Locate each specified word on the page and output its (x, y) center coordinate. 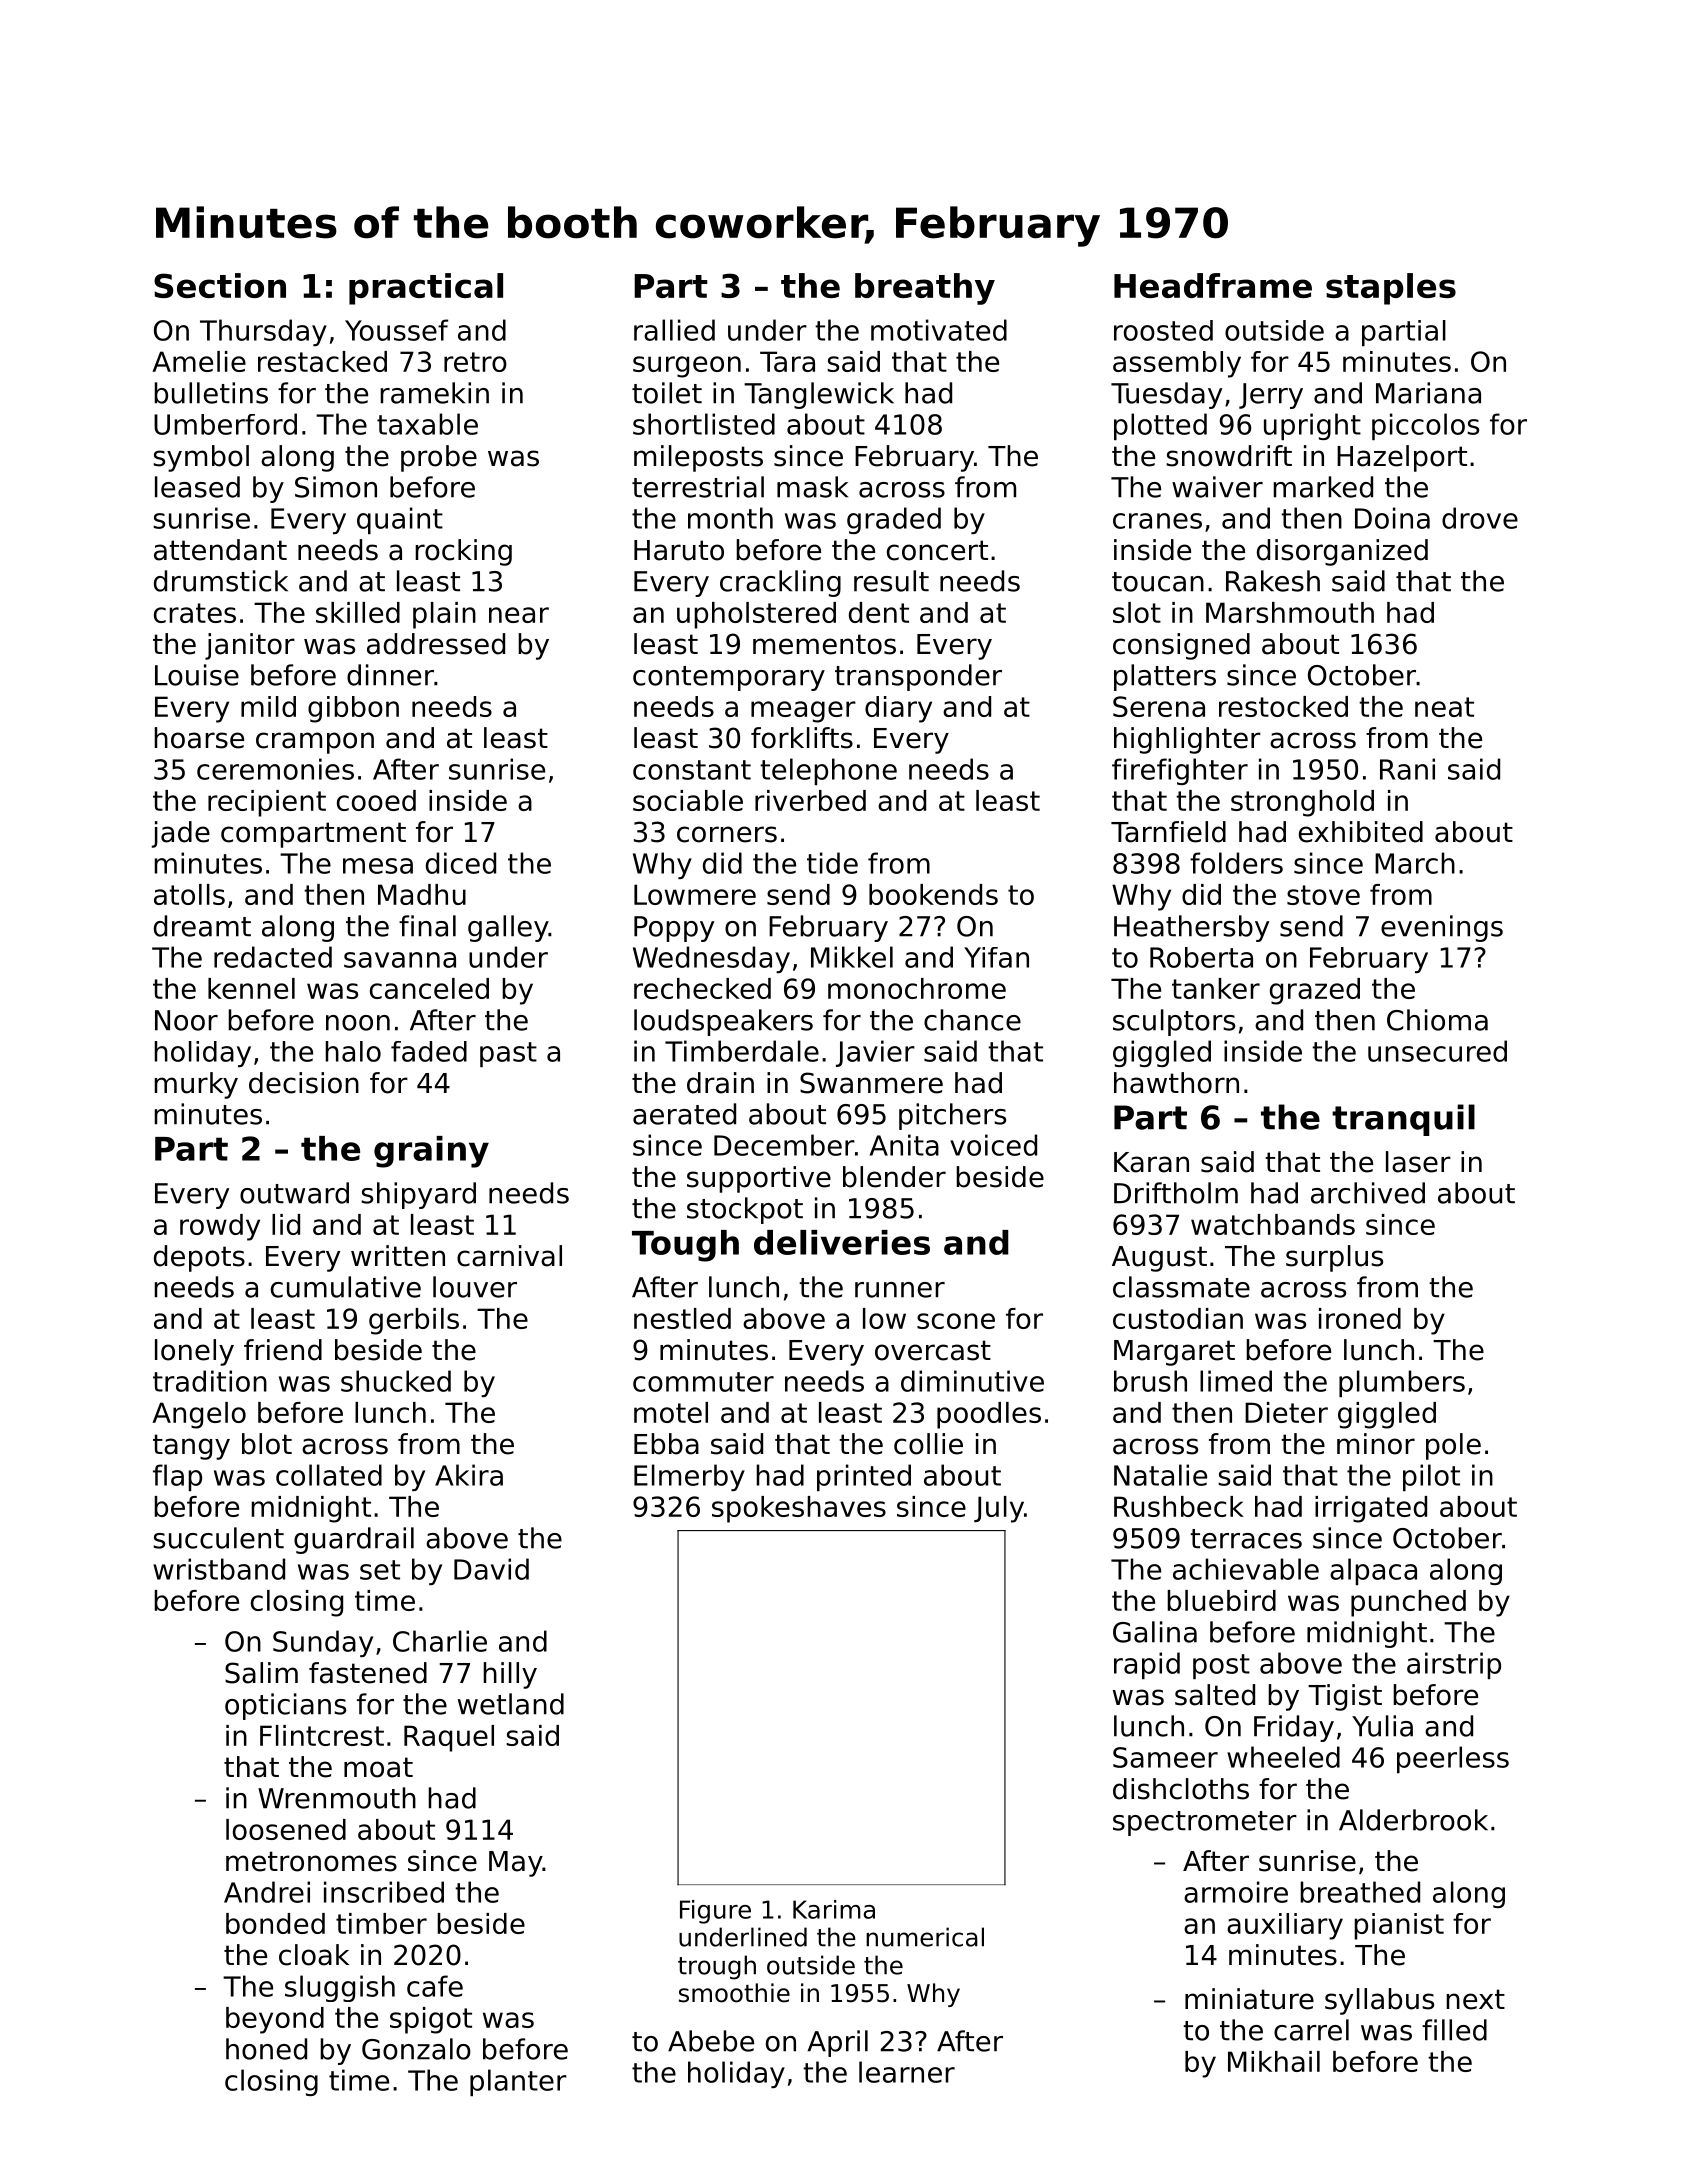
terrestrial (698, 487)
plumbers (1402, 1383)
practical (426, 289)
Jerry (1271, 396)
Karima (834, 1909)
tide (832, 863)
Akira (469, 1475)
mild (268, 706)
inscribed (384, 1892)
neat (1444, 707)
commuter (703, 1382)
